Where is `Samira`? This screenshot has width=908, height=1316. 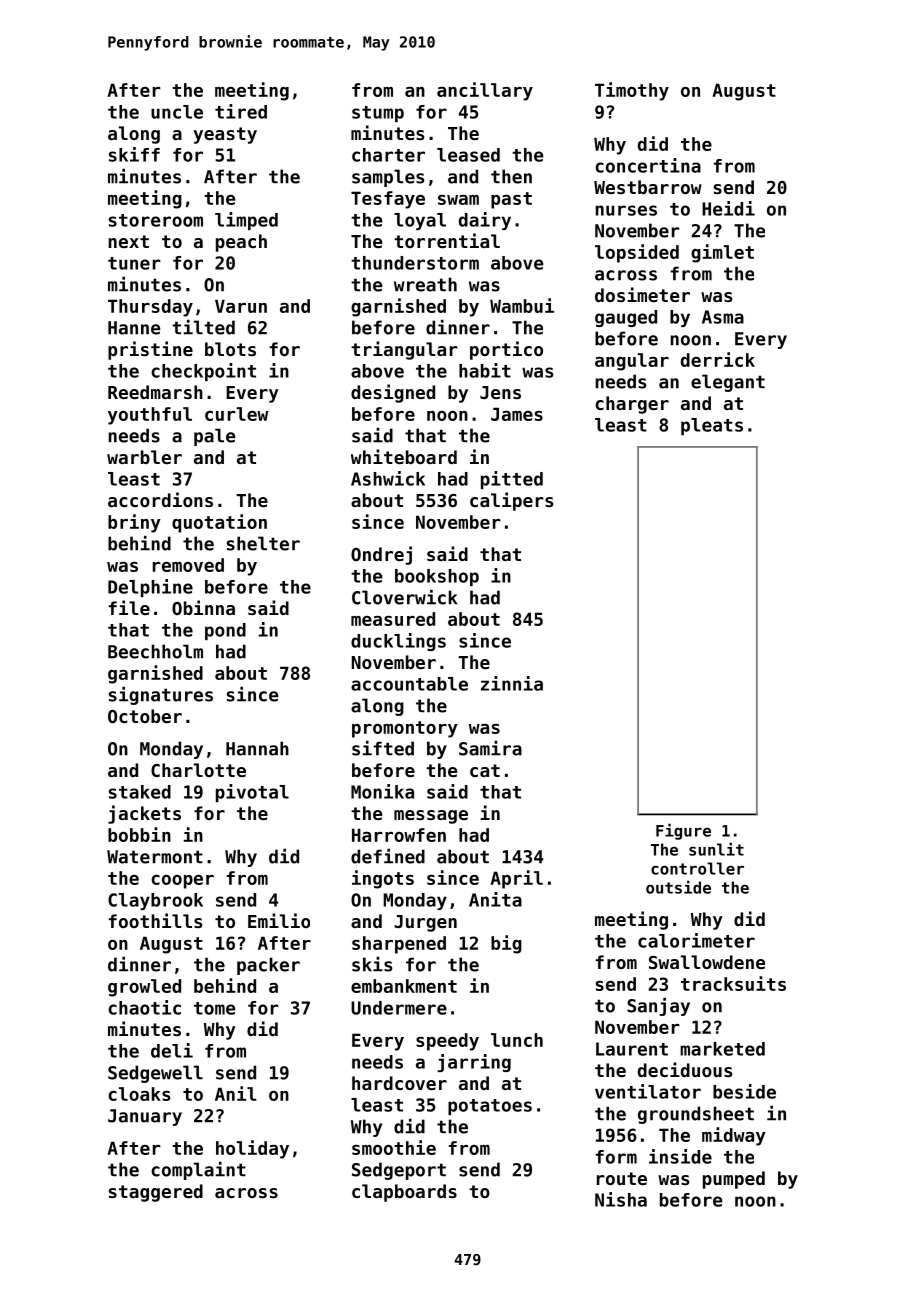
Samira is located at coordinates (490, 748).
